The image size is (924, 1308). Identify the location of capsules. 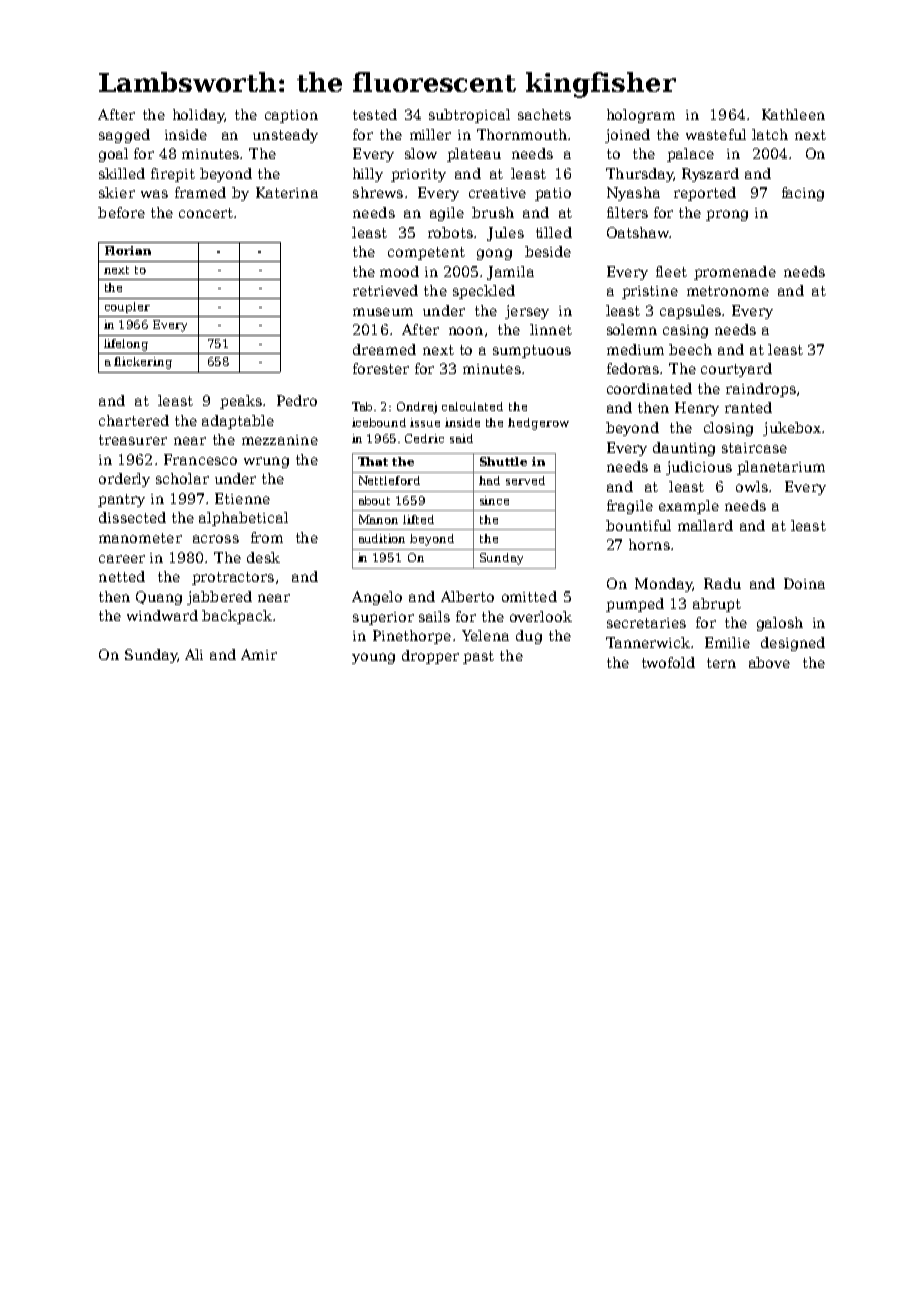
(690, 312).
